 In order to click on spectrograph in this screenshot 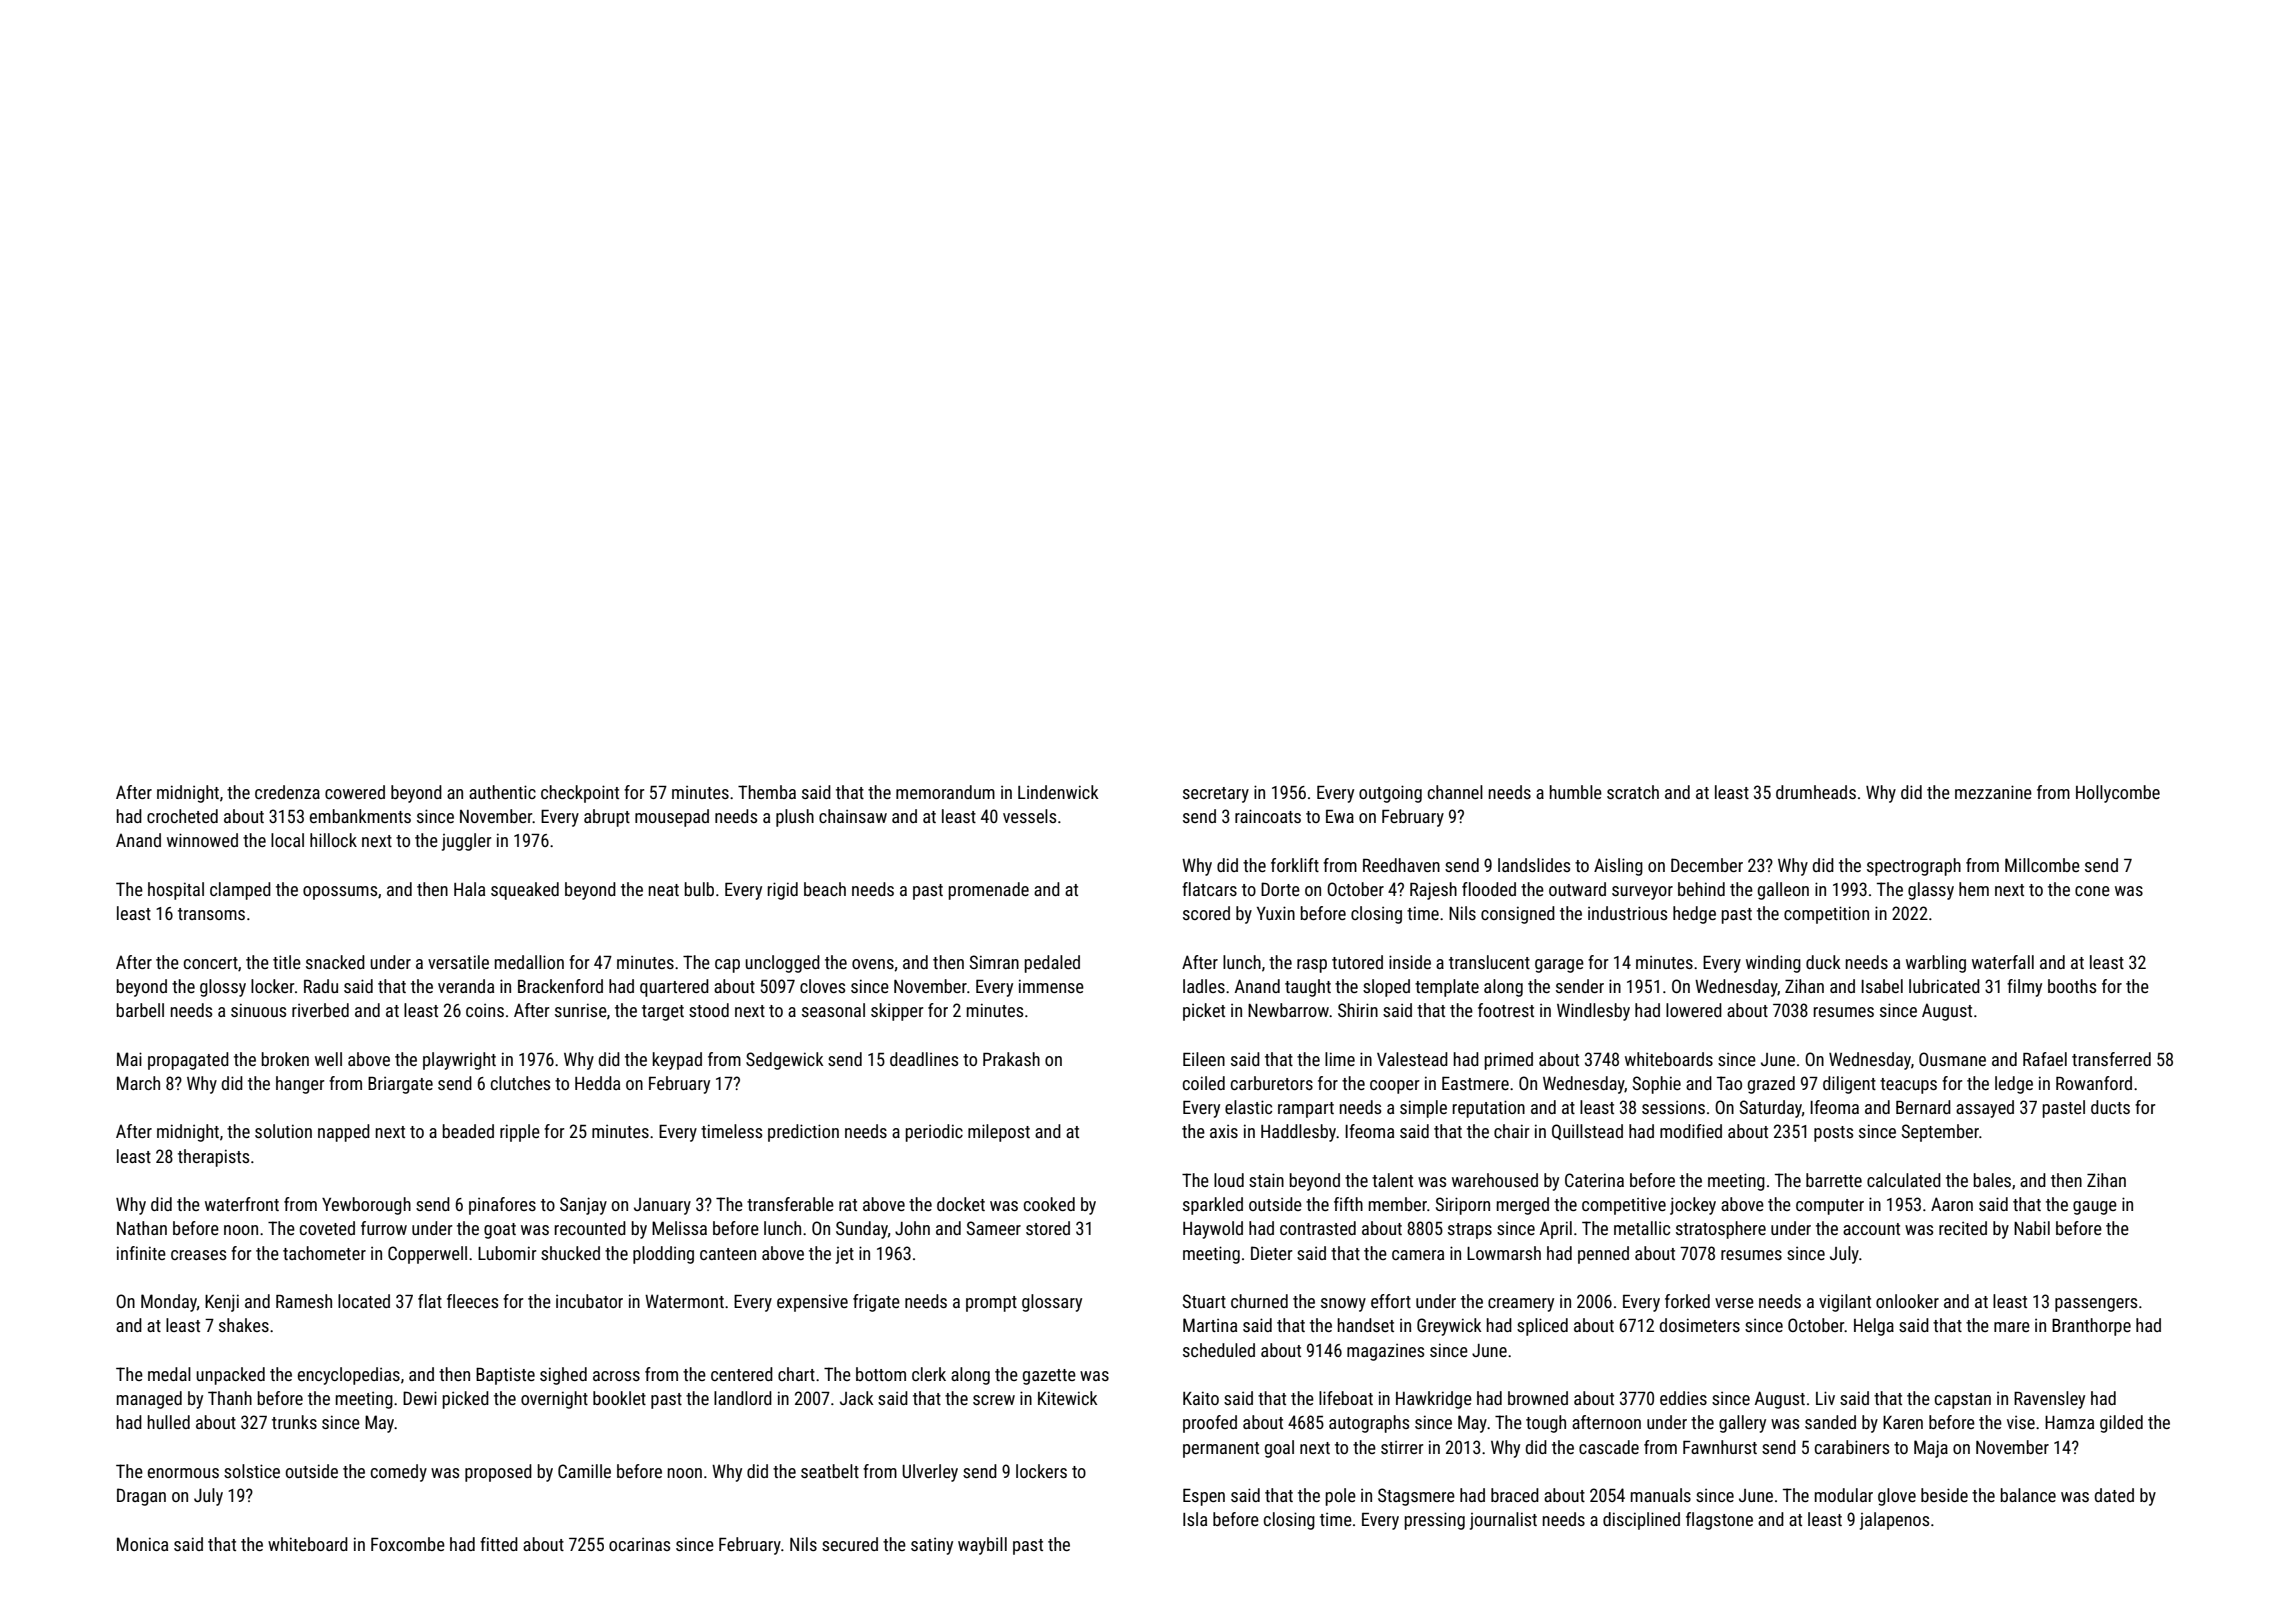, I will do `click(1914, 867)`.
